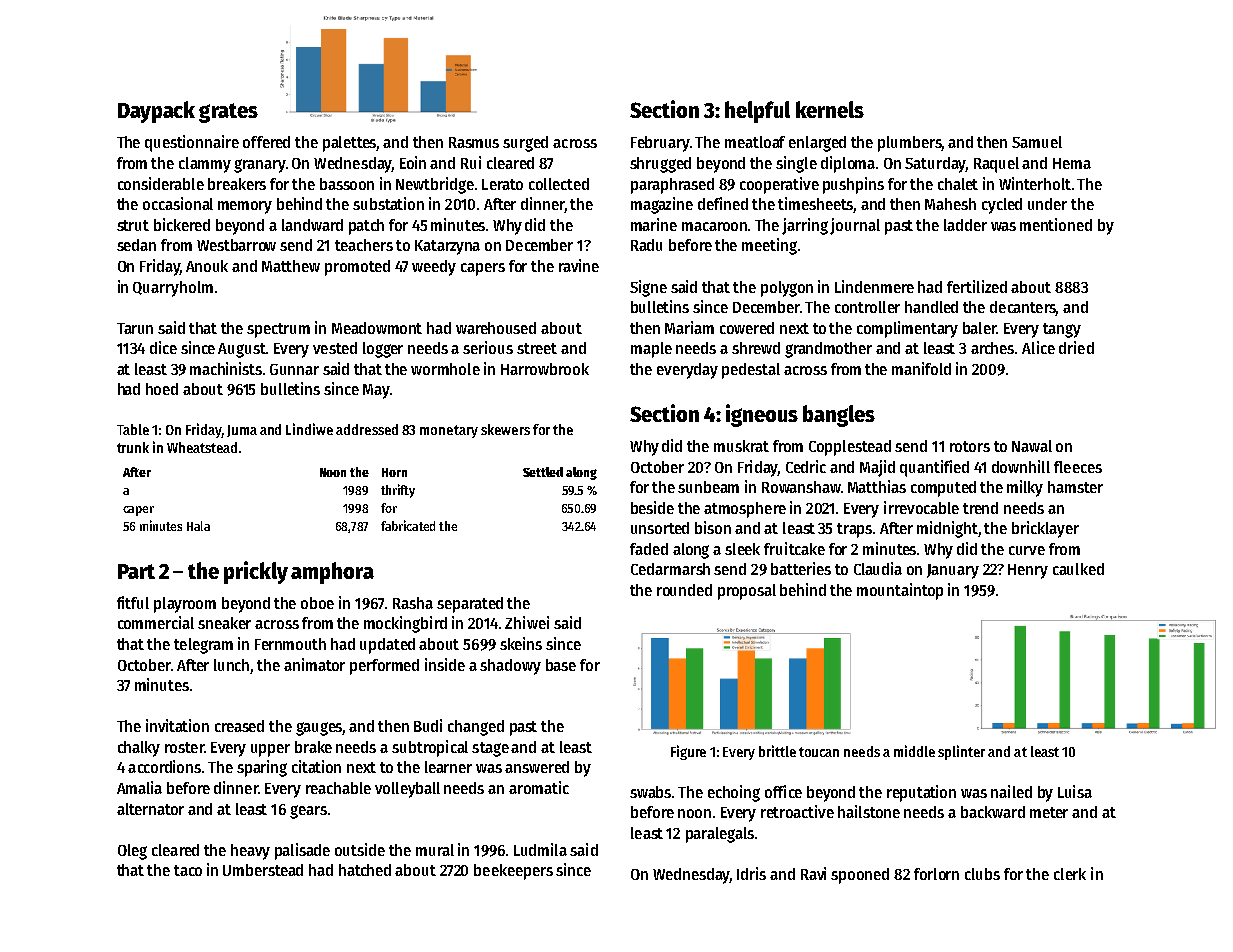 This screenshot has height=952, width=1233. Describe the element at coordinates (950, 204) in the screenshot. I see `Mahesh` at that location.
